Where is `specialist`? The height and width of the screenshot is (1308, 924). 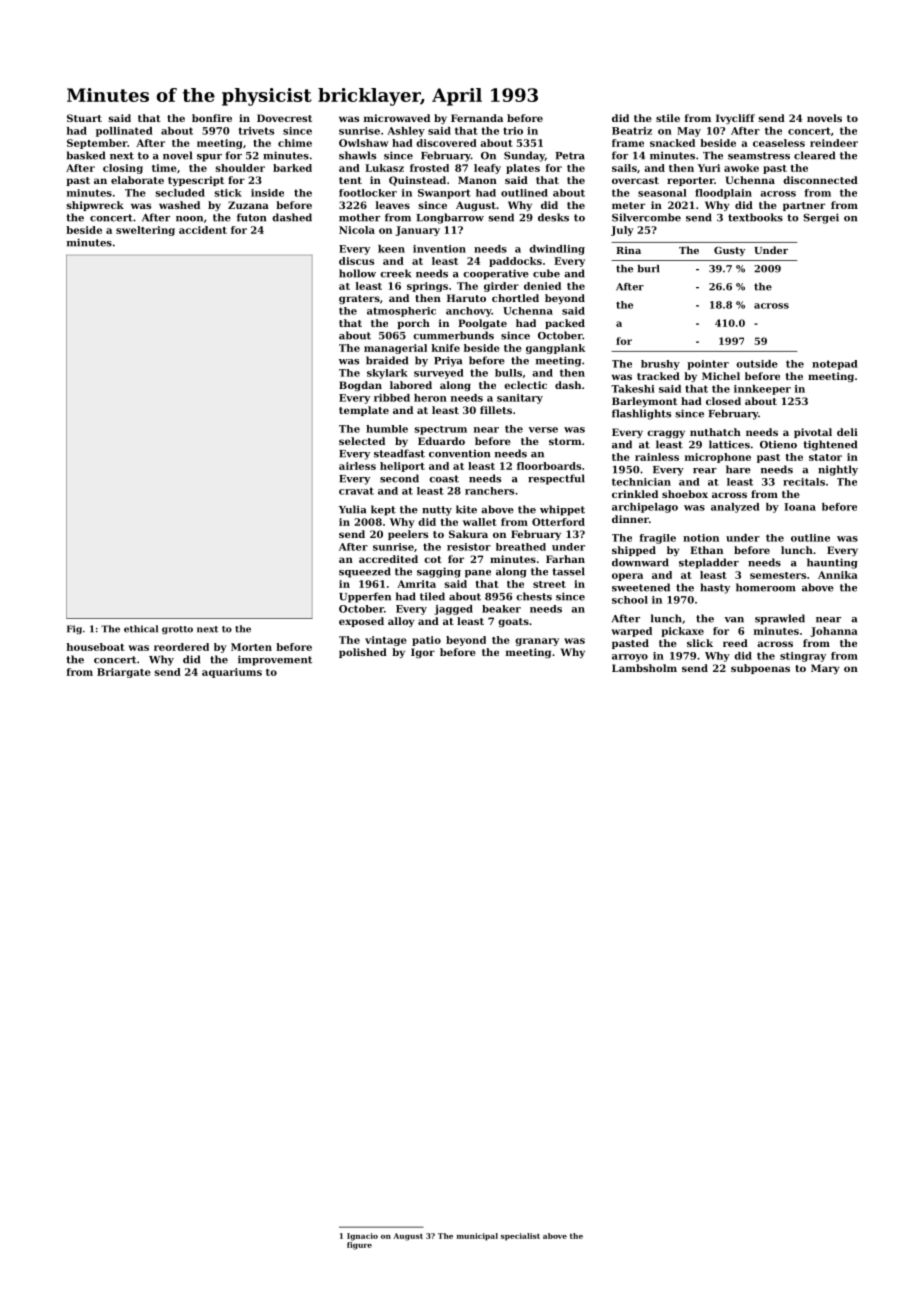
specialist is located at coordinates (520, 1237).
